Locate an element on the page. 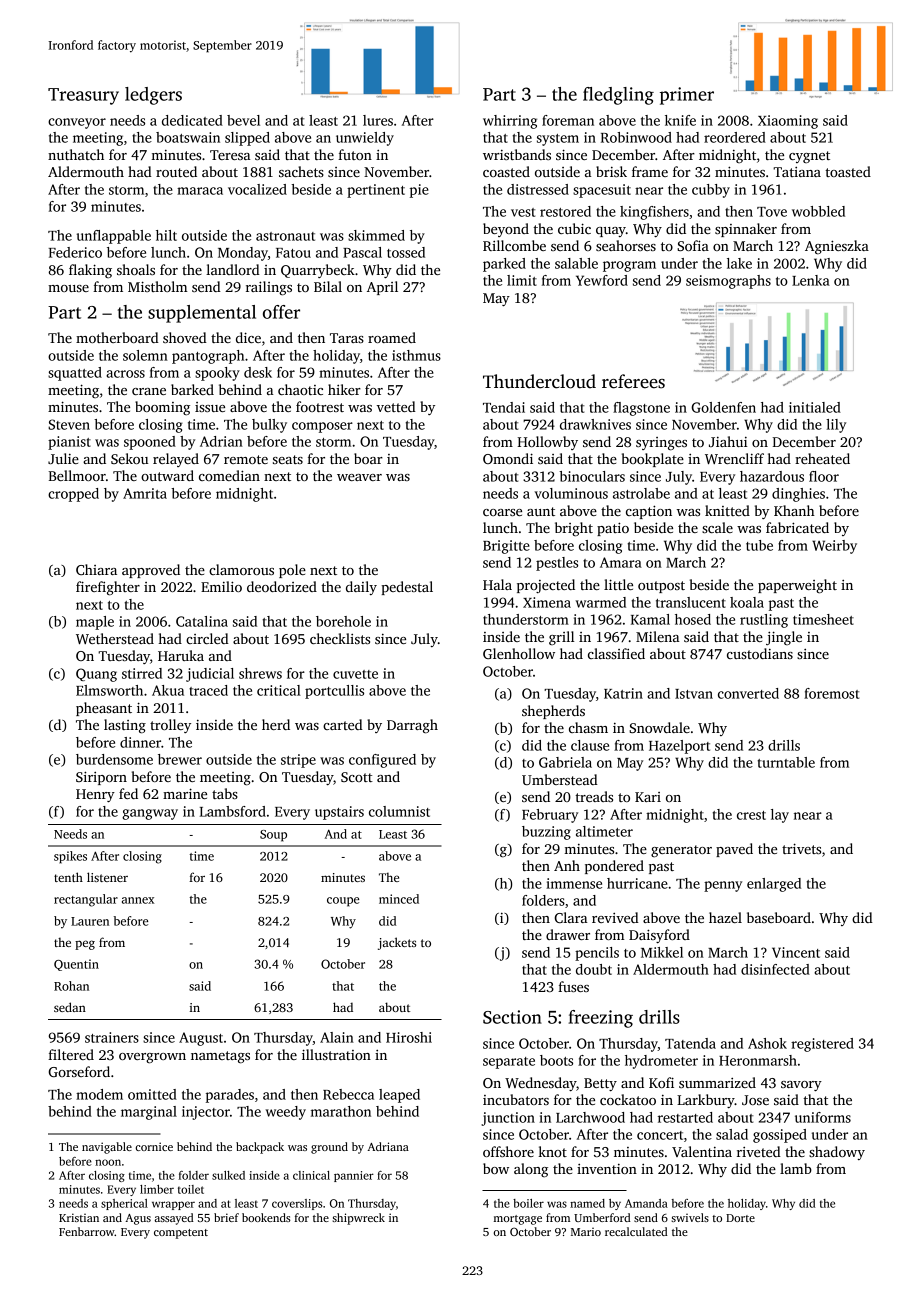  referees is located at coordinates (633, 381).
